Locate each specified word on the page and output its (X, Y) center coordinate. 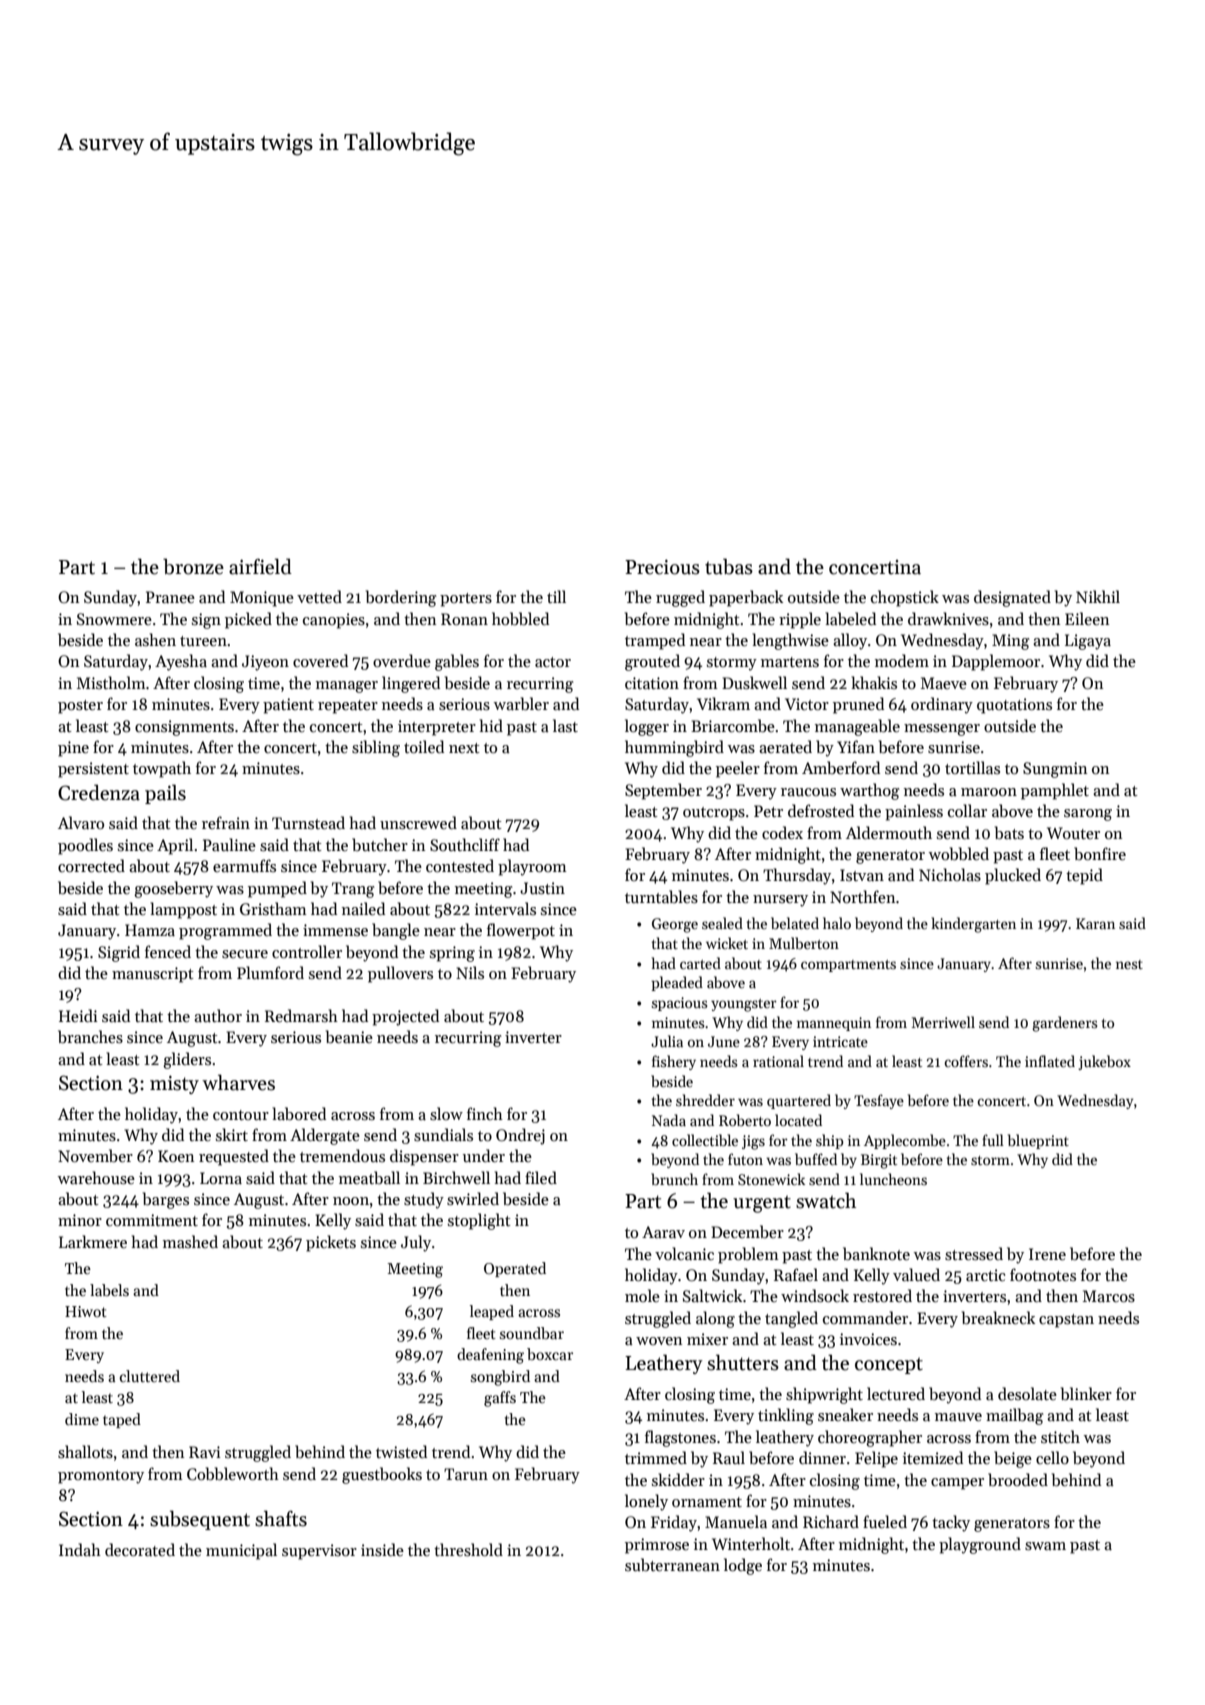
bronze (193, 566)
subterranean (672, 1565)
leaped (492, 1312)
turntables (661, 897)
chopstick (905, 598)
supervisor (319, 1552)
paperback (746, 598)
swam (1045, 1546)
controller (307, 951)
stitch (1060, 1436)
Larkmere (93, 1241)
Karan (1095, 923)
